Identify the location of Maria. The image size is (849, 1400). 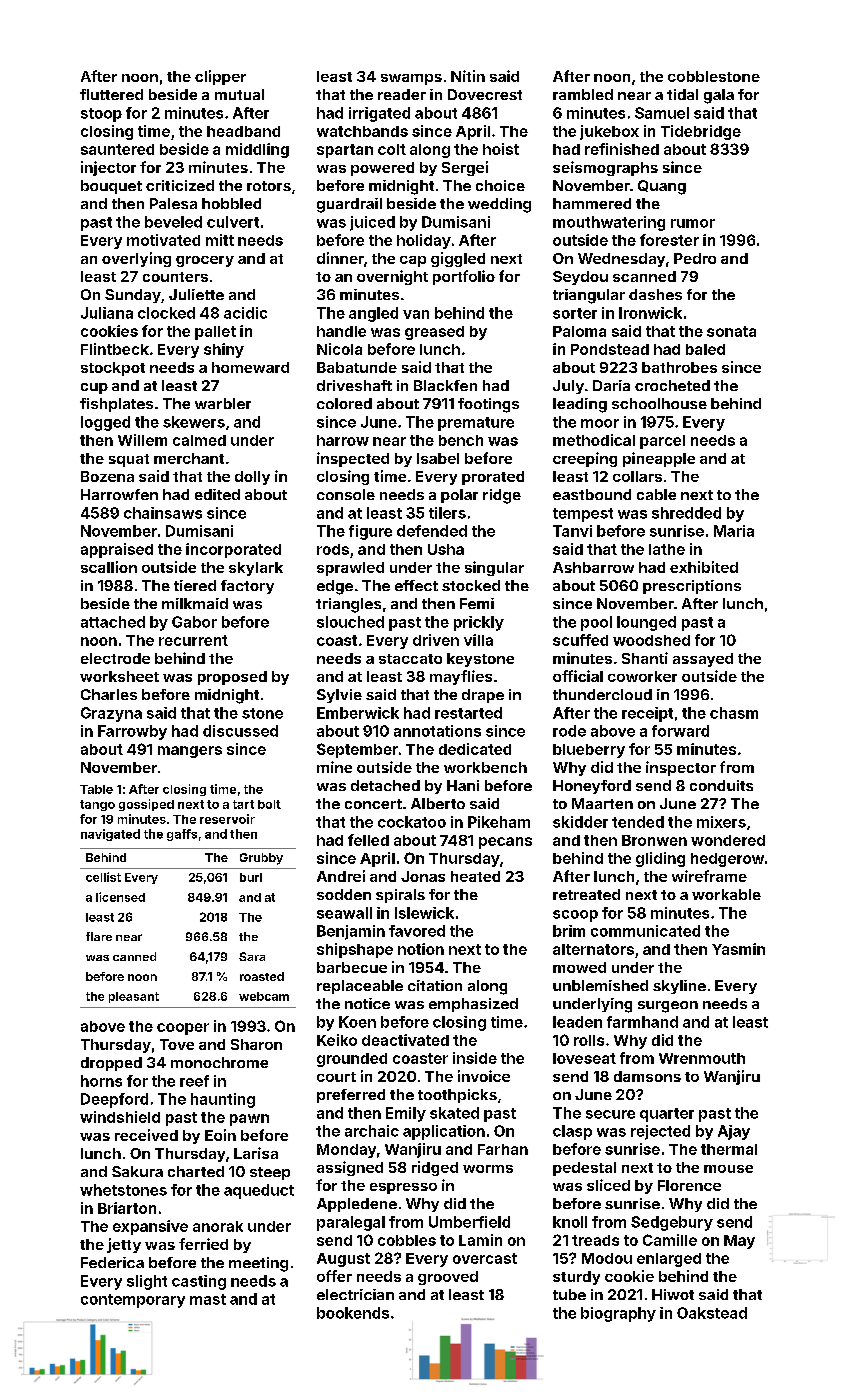
(734, 531).
